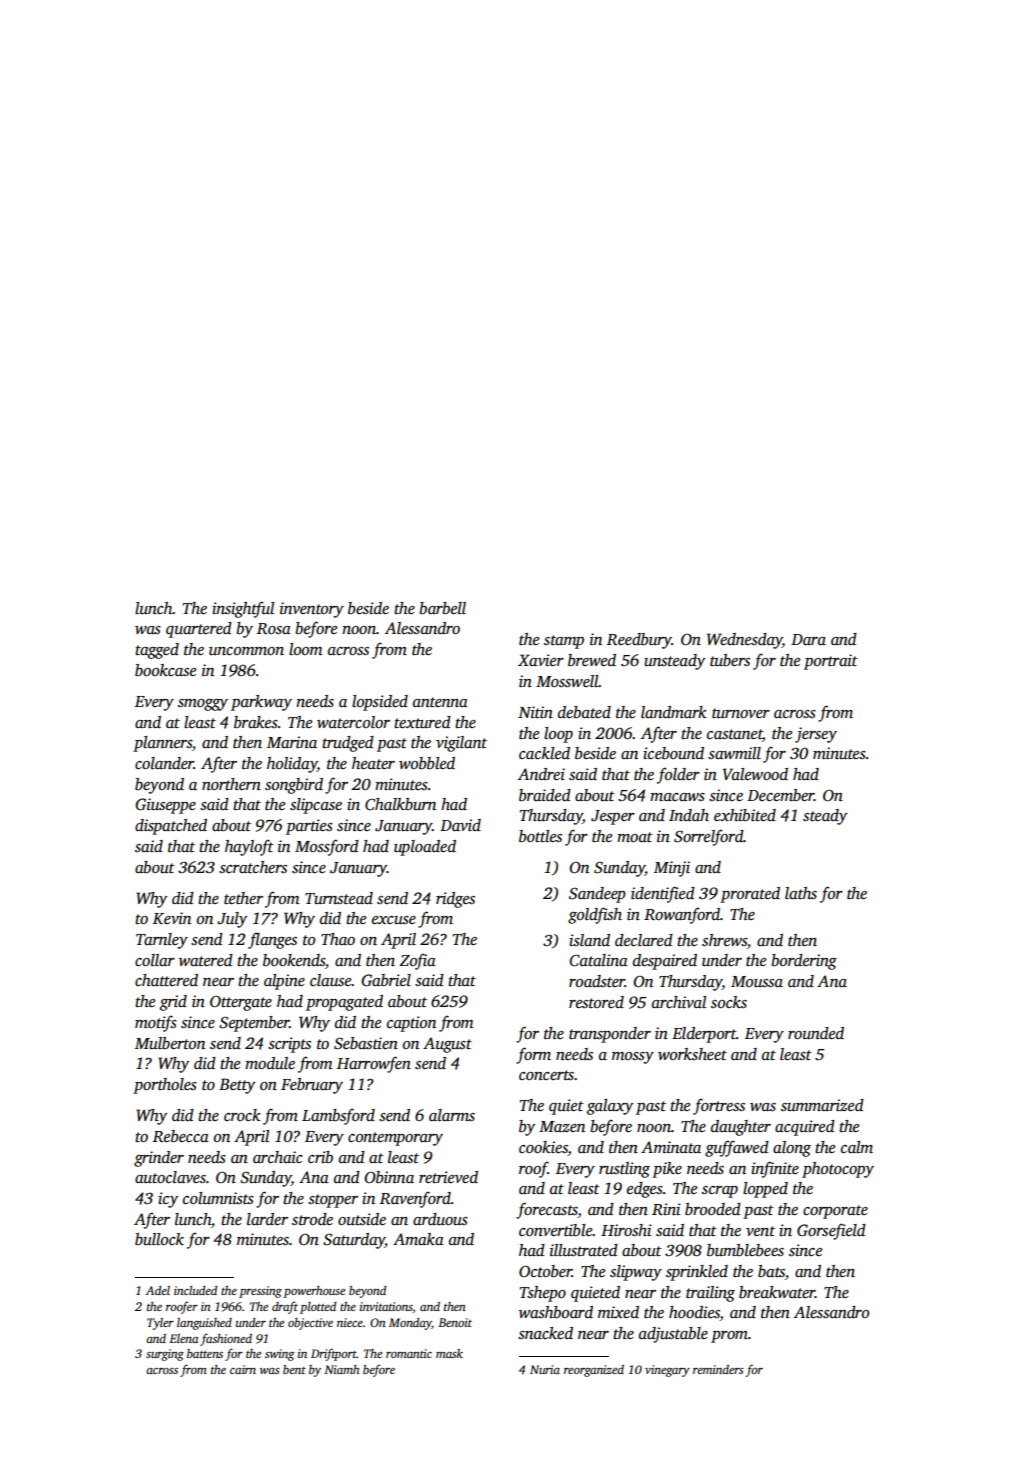 The height and width of the page is (1462, 1009). Describe the element at coordinates (718, 1369) in the page. I see `reminders` at that location.
